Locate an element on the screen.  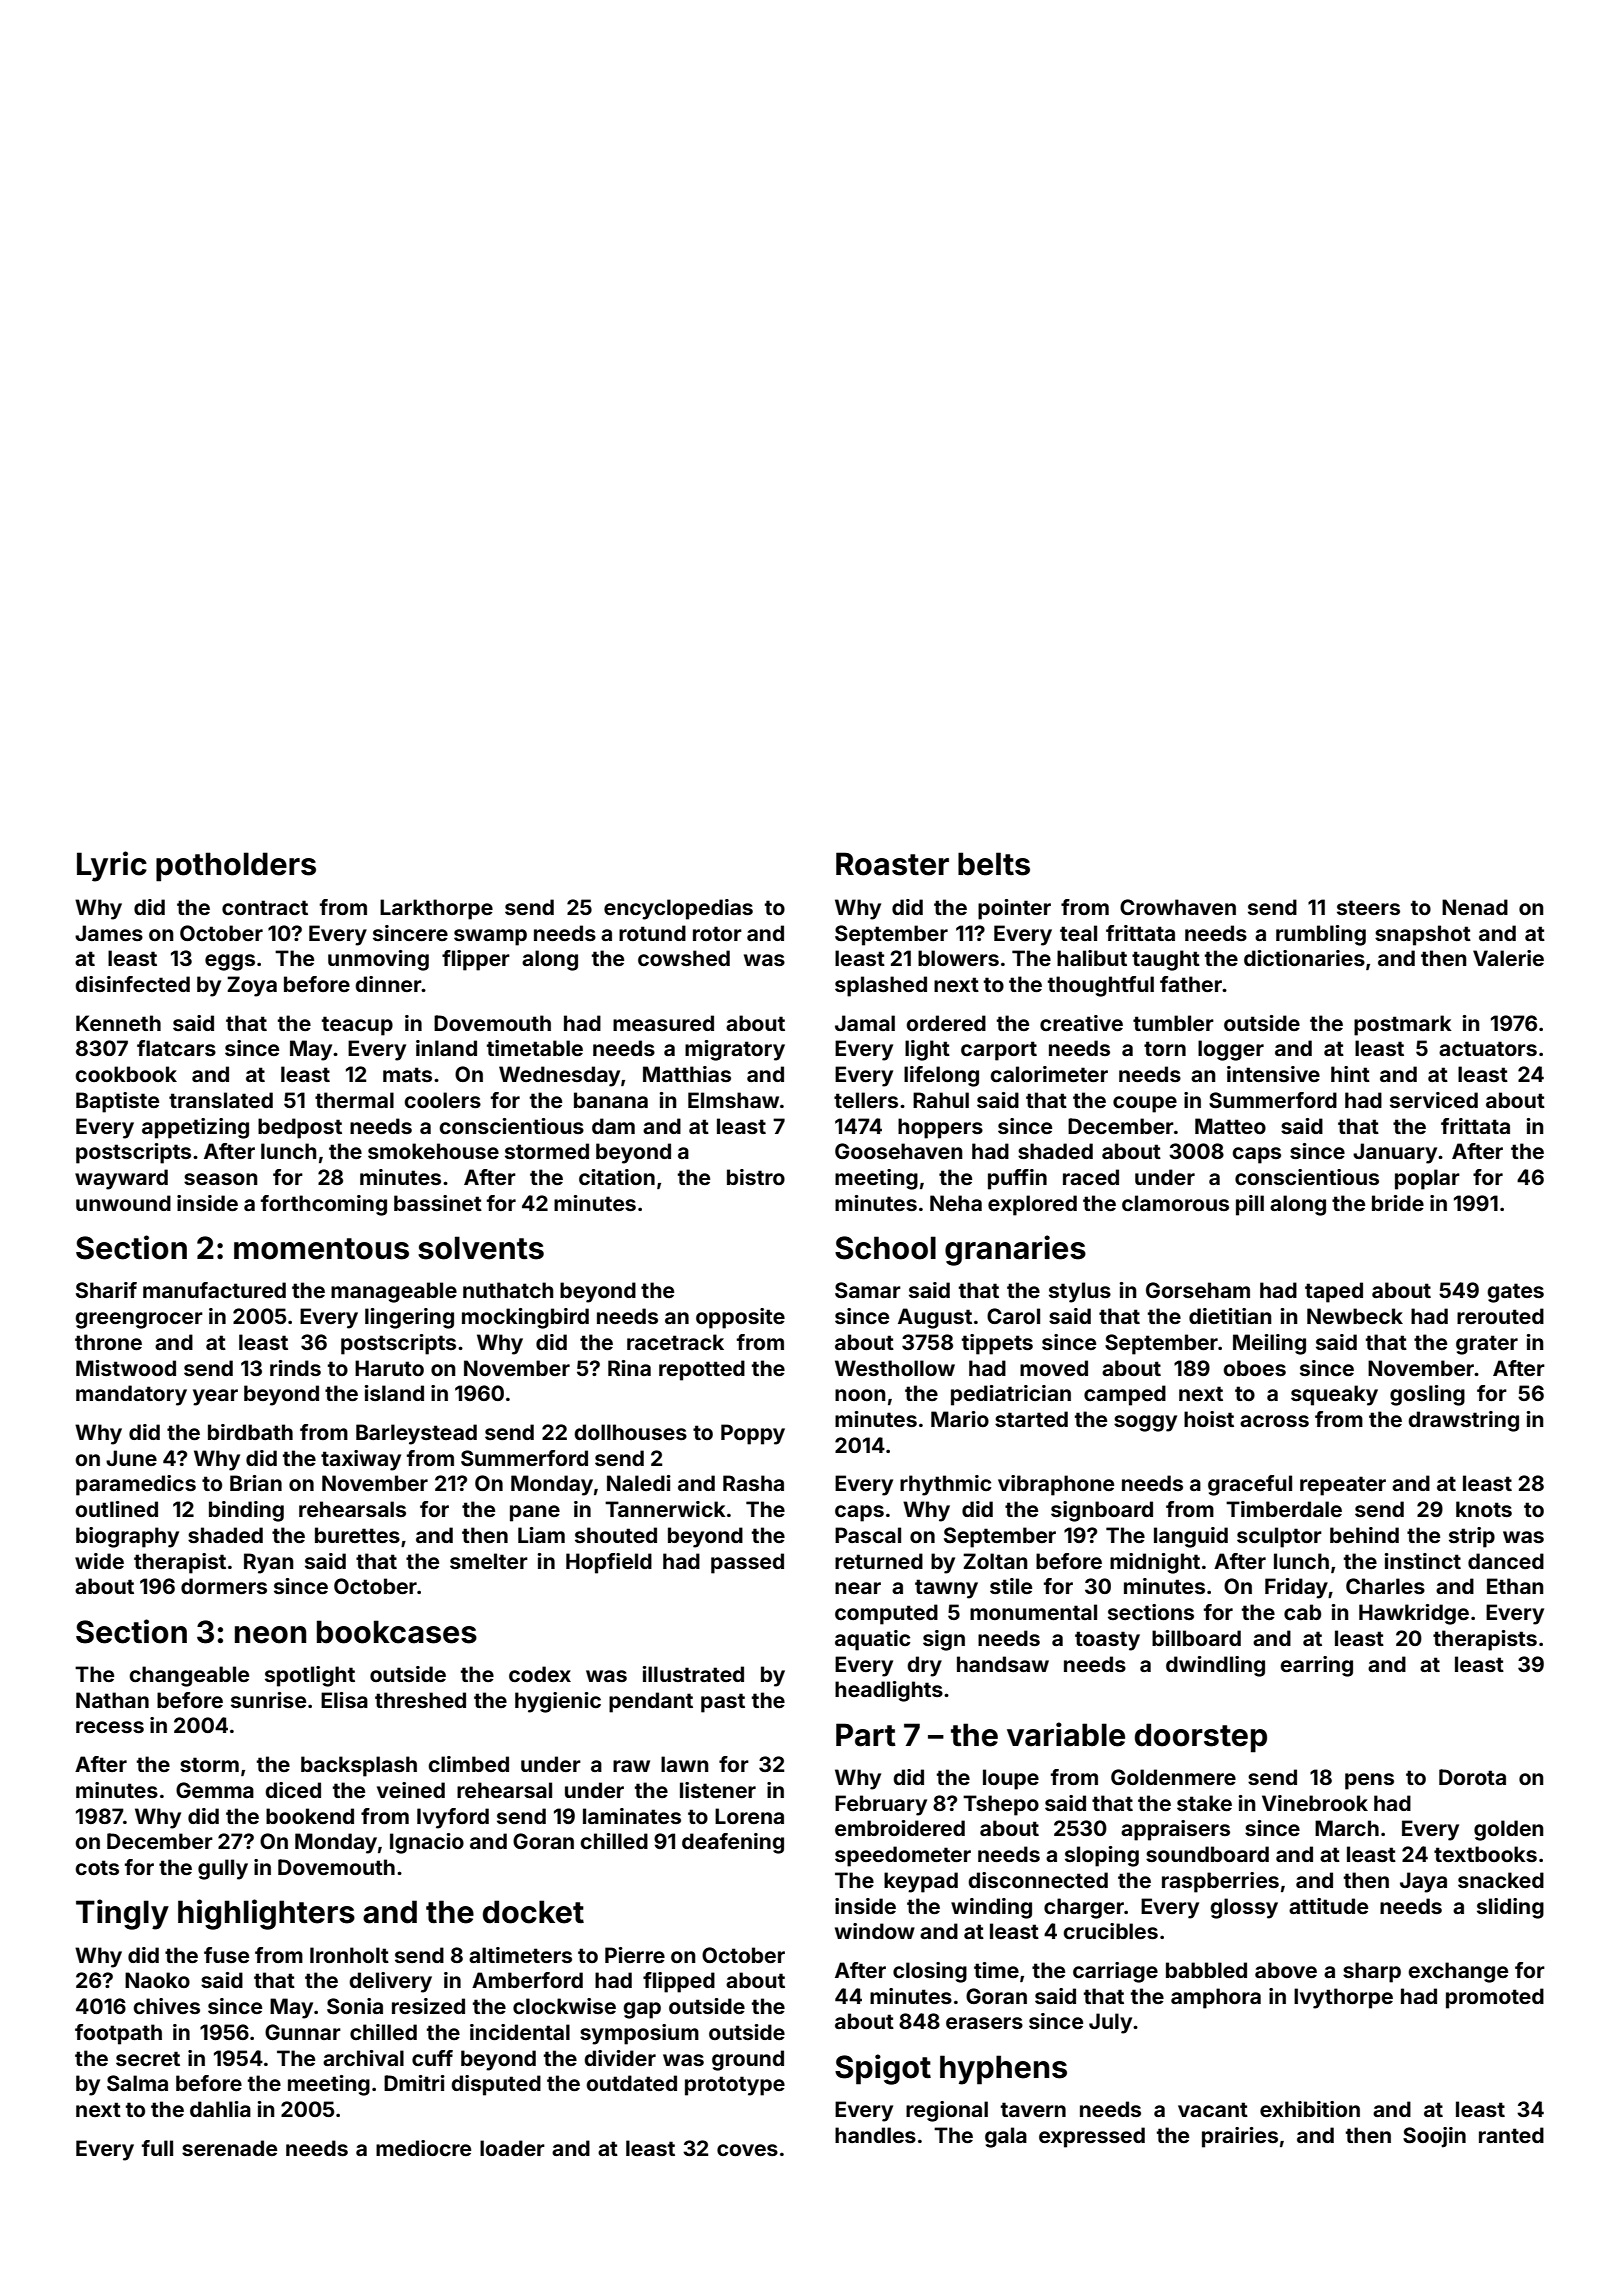
handles is located at coordinates (875, 2135).
